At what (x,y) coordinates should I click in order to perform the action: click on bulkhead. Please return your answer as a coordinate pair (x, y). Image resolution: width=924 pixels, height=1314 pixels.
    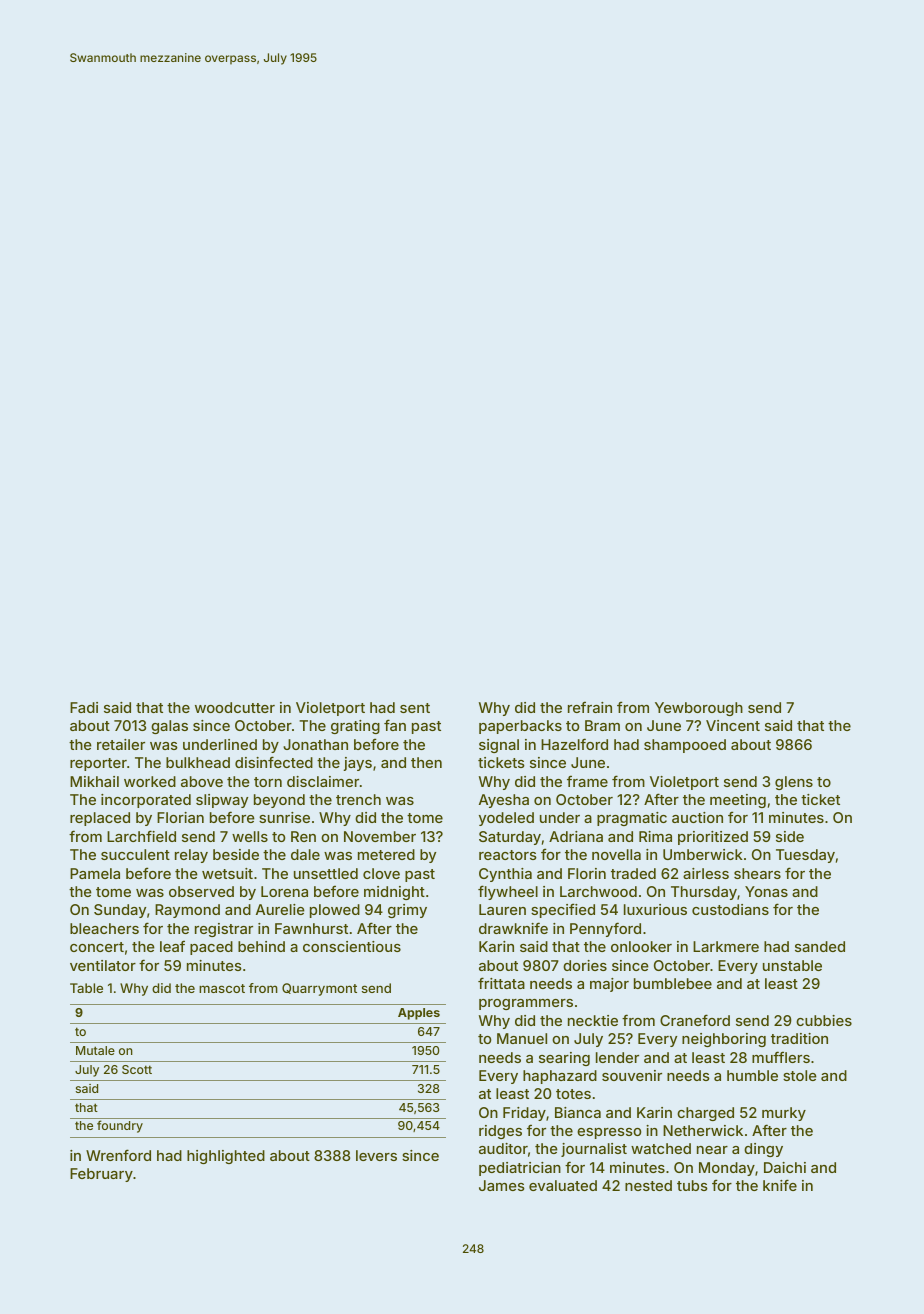
    Looking at the image, I should click on (198, 762).
